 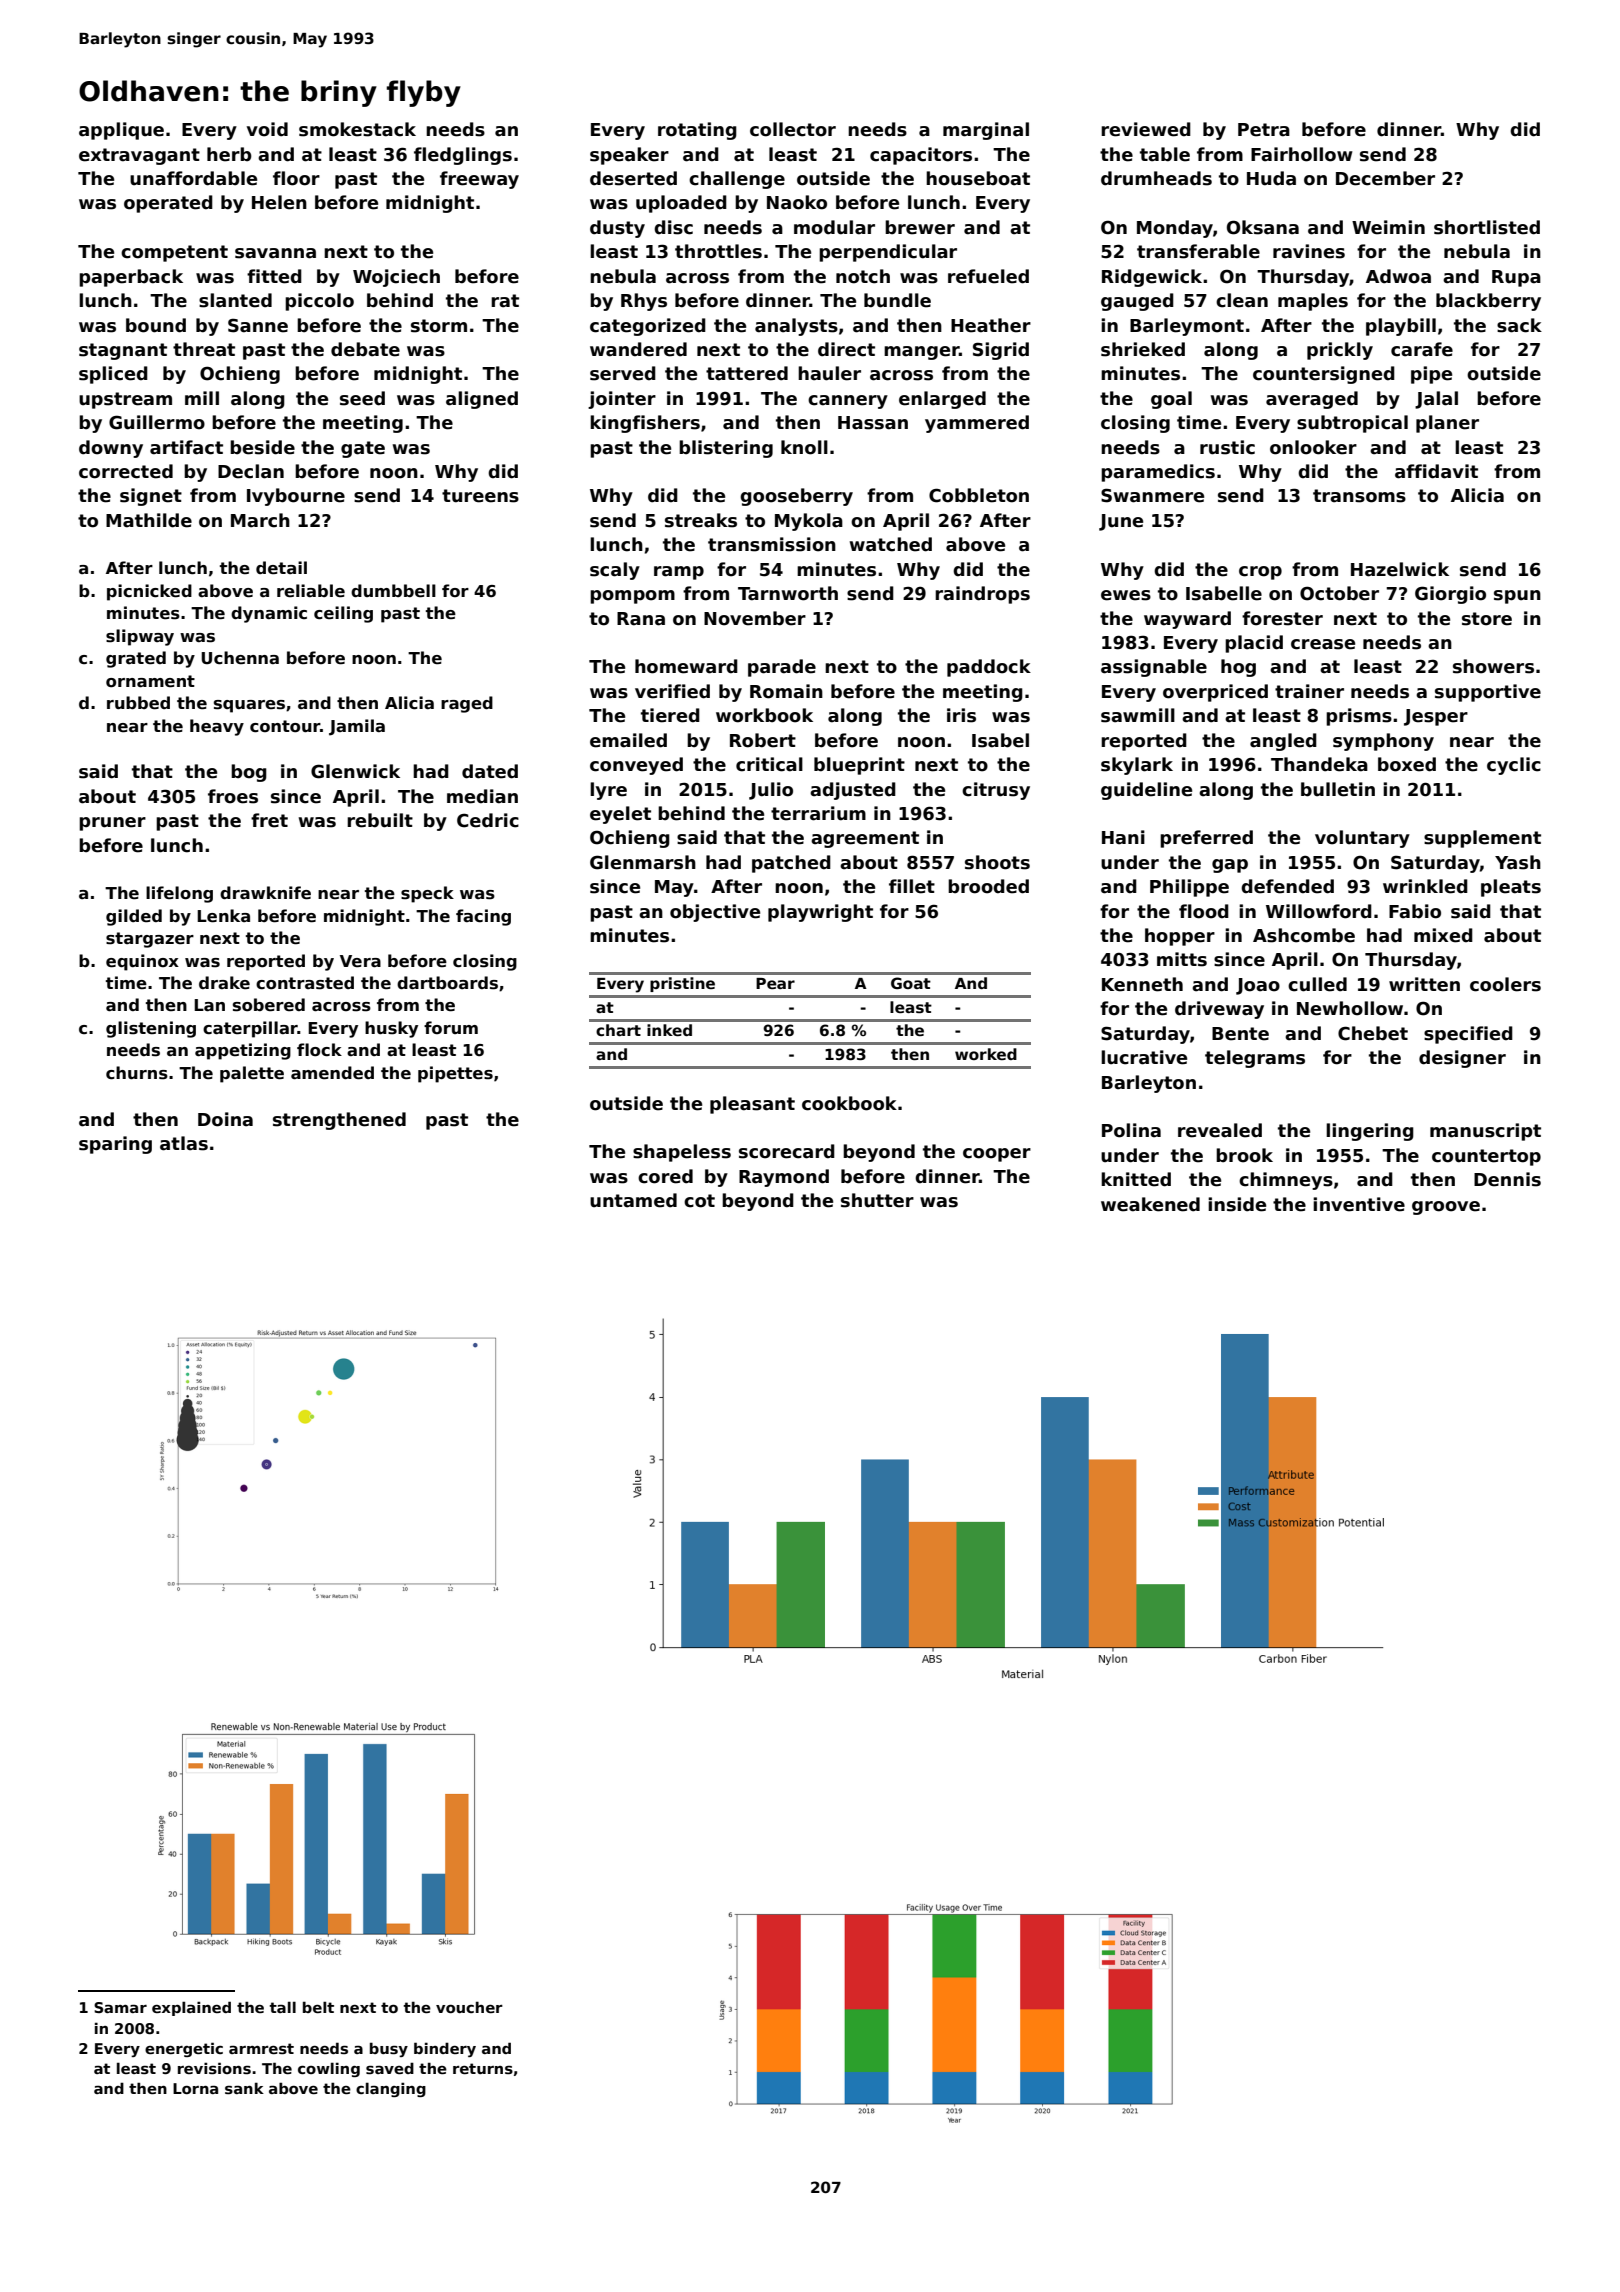 What do you see at coordinates (633, 1200) in the page?
I see `untamed` at bounding box center [633, 1200].
